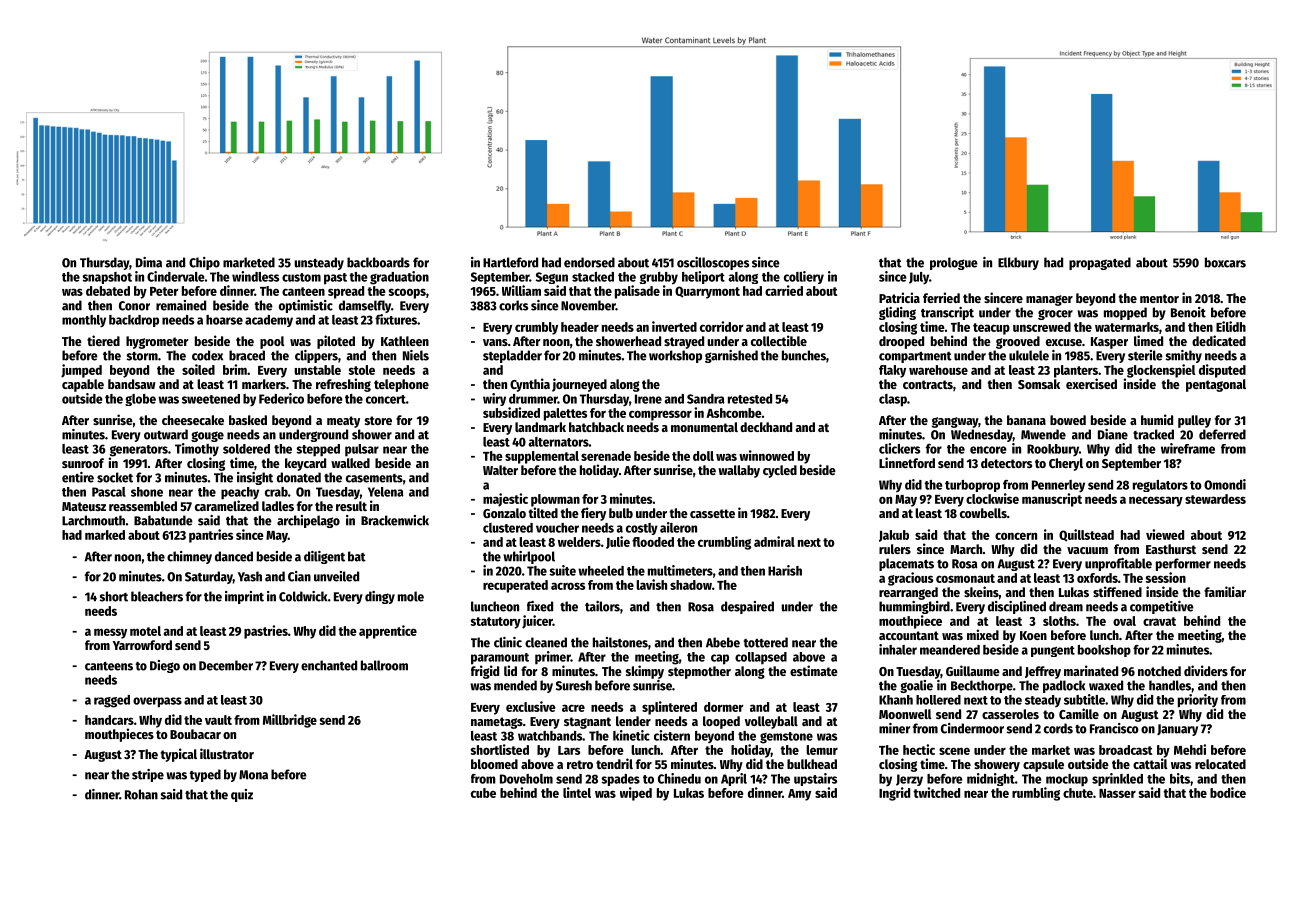  Describe the element at coordinates (1225, 262) in the screenshot. I see `boxcars` at that location.
